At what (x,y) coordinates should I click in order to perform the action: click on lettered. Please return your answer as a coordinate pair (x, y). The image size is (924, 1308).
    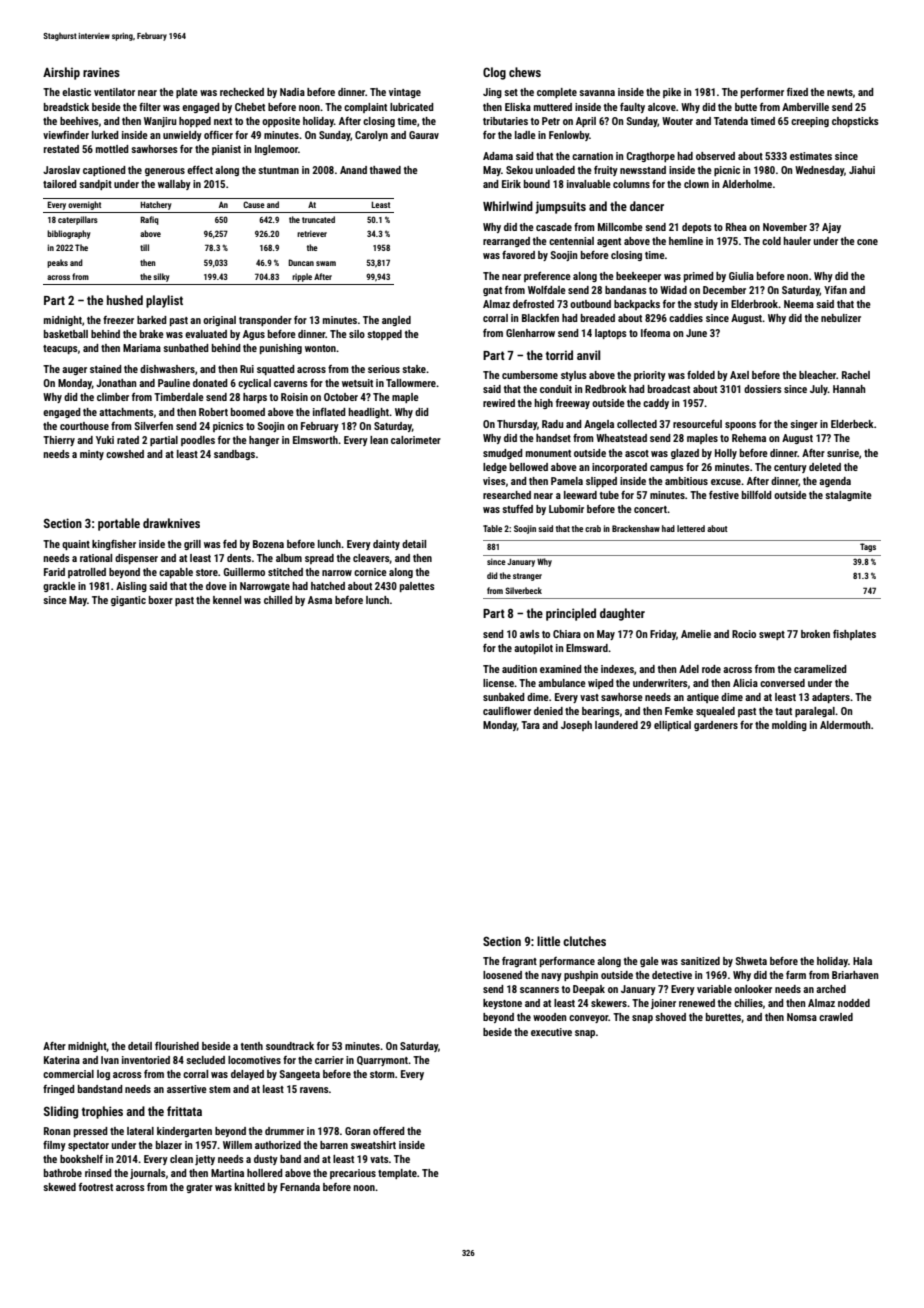
    Looking at the image, I should click on (691, 528).
